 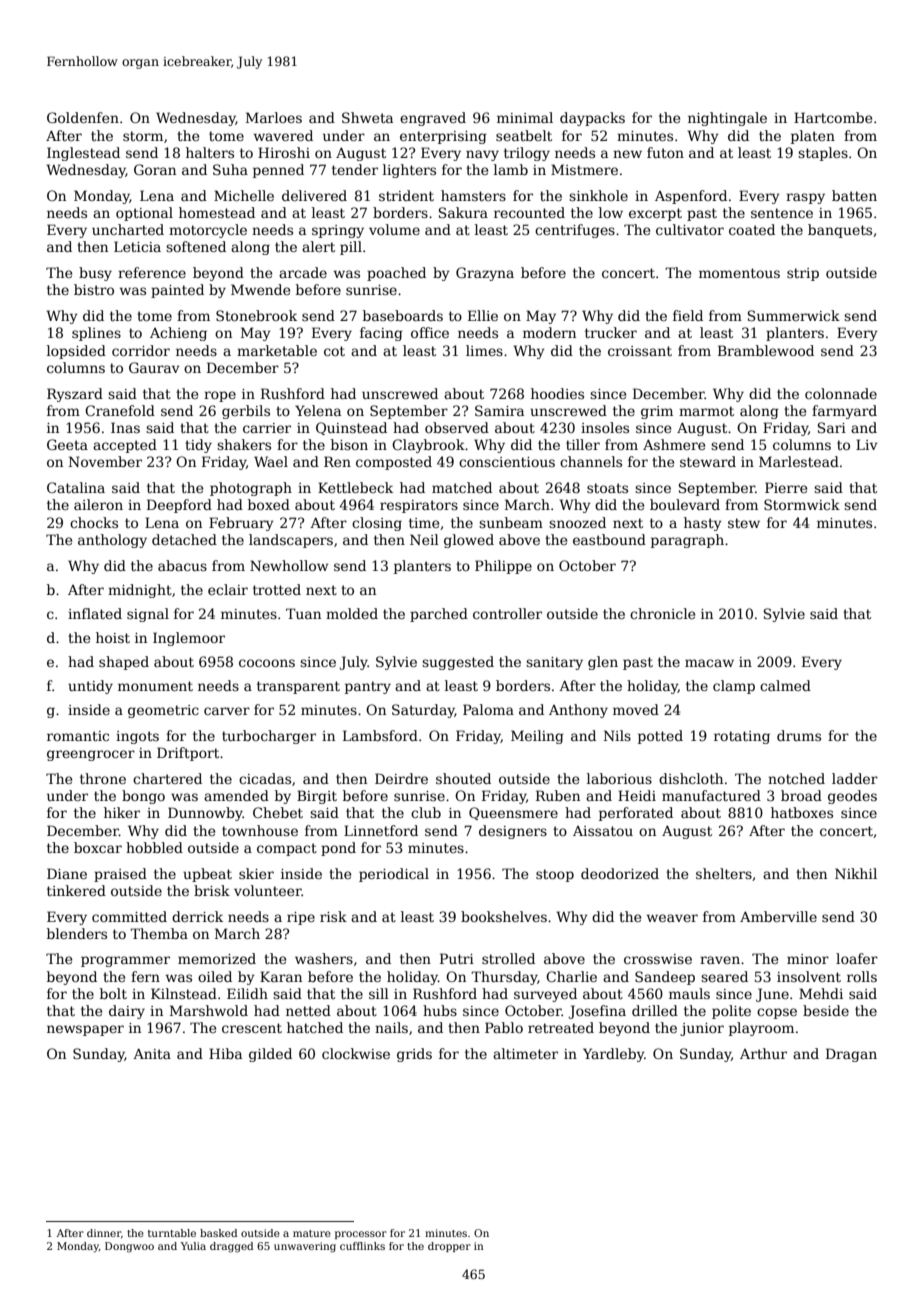 I want to click on chocks, so click(x=94, y=522).
